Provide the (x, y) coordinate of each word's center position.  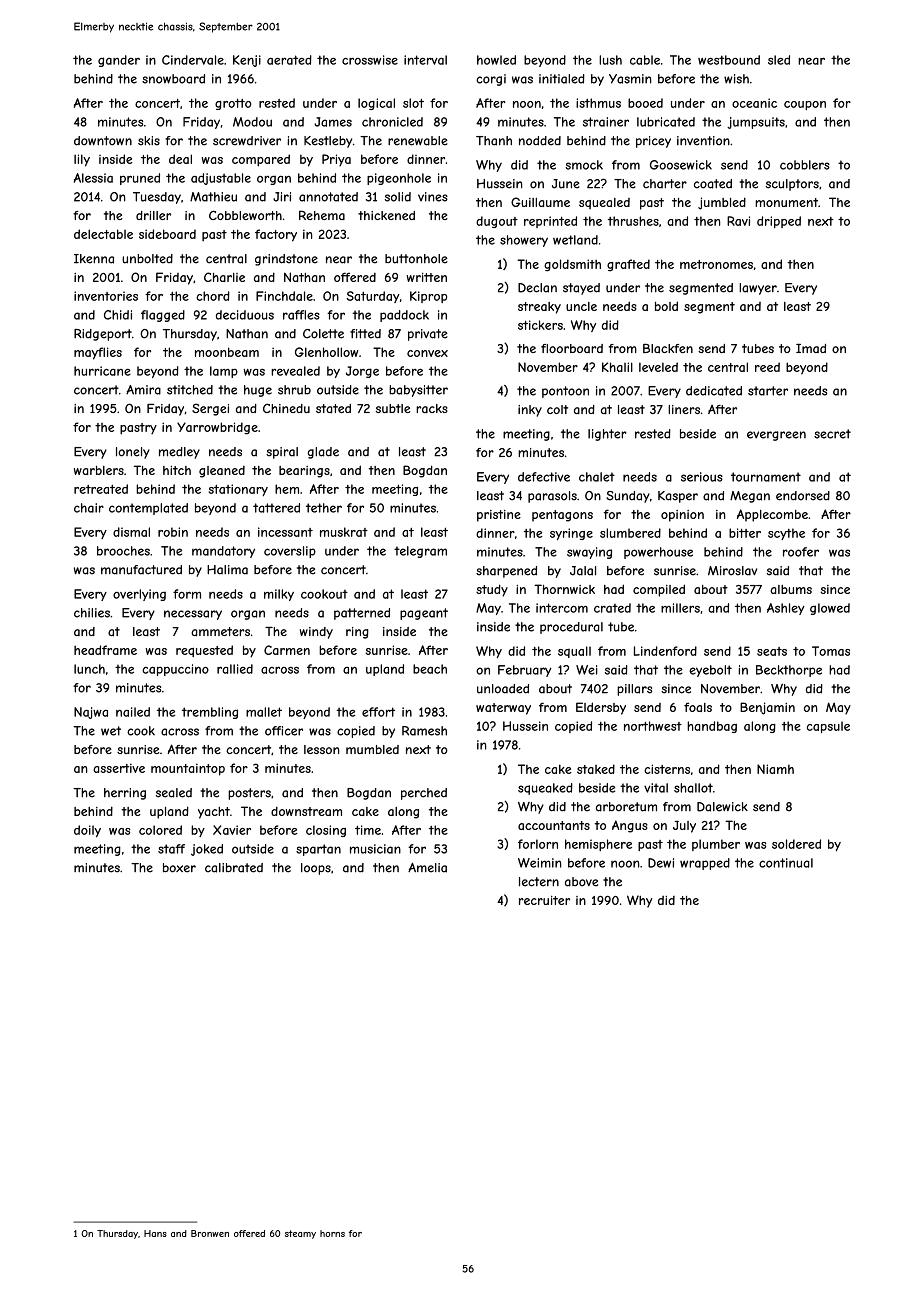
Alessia (93, 178)
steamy (300, 1234)
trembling (210, 713)
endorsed (803, 496)
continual (786, 863)
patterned (362, 614)
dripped (779, 222)
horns (332, 1233)
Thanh (494, 141)
